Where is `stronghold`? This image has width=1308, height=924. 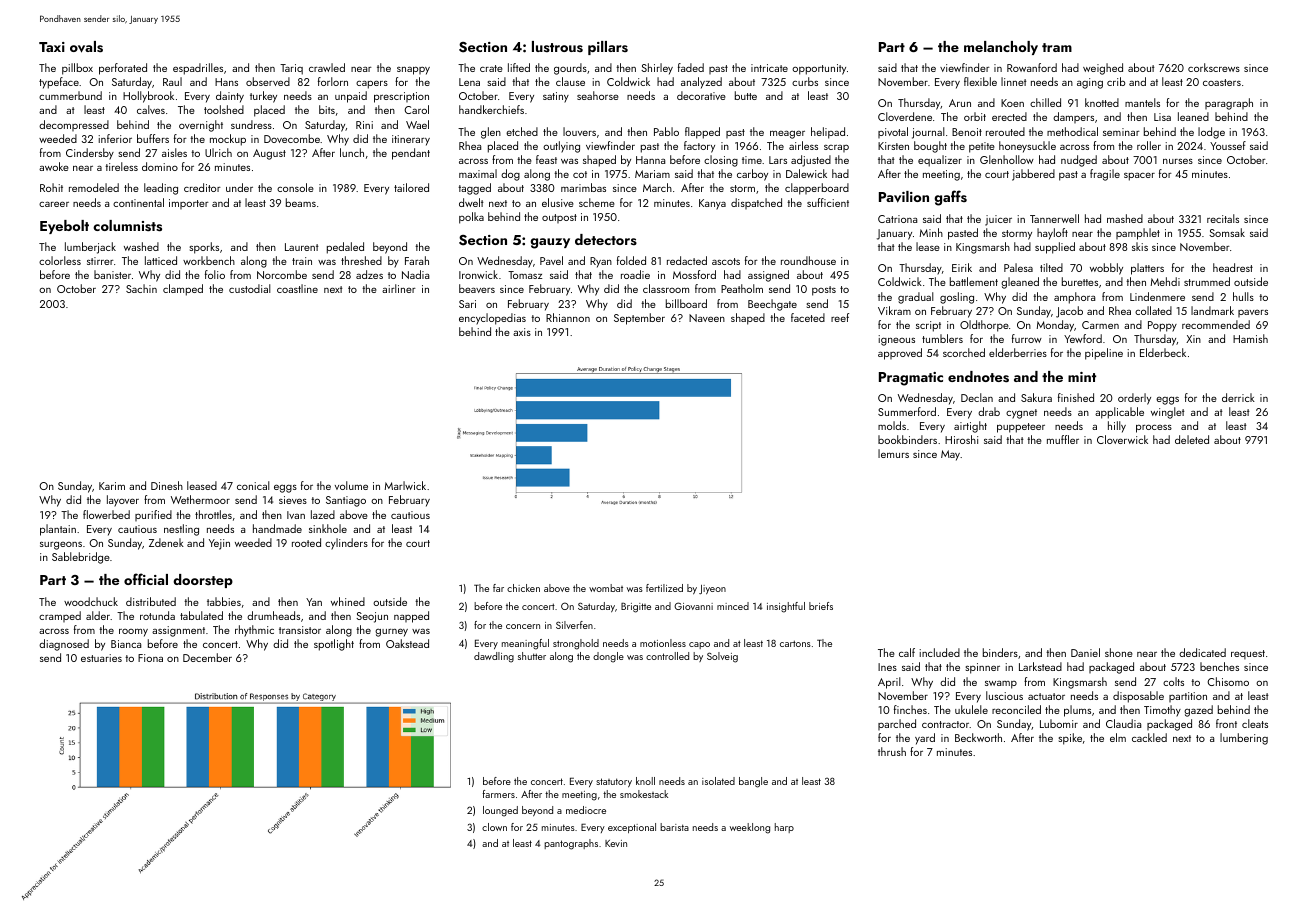 stronghold is located at coordinates (576, 644).
